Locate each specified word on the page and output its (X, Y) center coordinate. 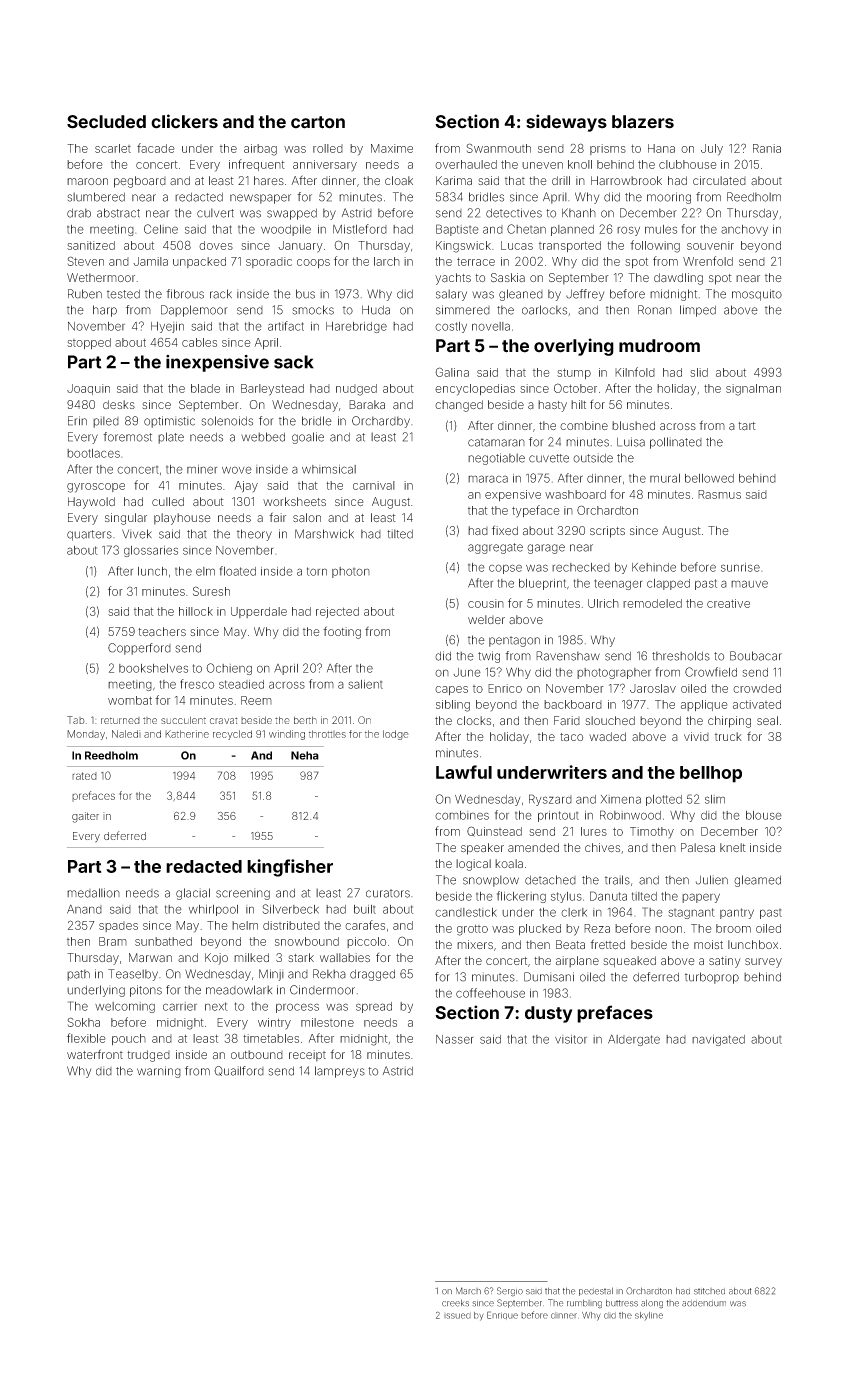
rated (84, 776)
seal (767, 720)
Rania (767, 148)
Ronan (655, 310)
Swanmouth (499, 148)
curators (388, 893)
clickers (184, 121)
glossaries (151, 551)
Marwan (150, 957)
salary (451, 295)
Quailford (239, 1071)
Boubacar (756, 656)
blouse (764, 815)
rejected (337, 613)
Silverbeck (290, 909)
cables (199, 342)
